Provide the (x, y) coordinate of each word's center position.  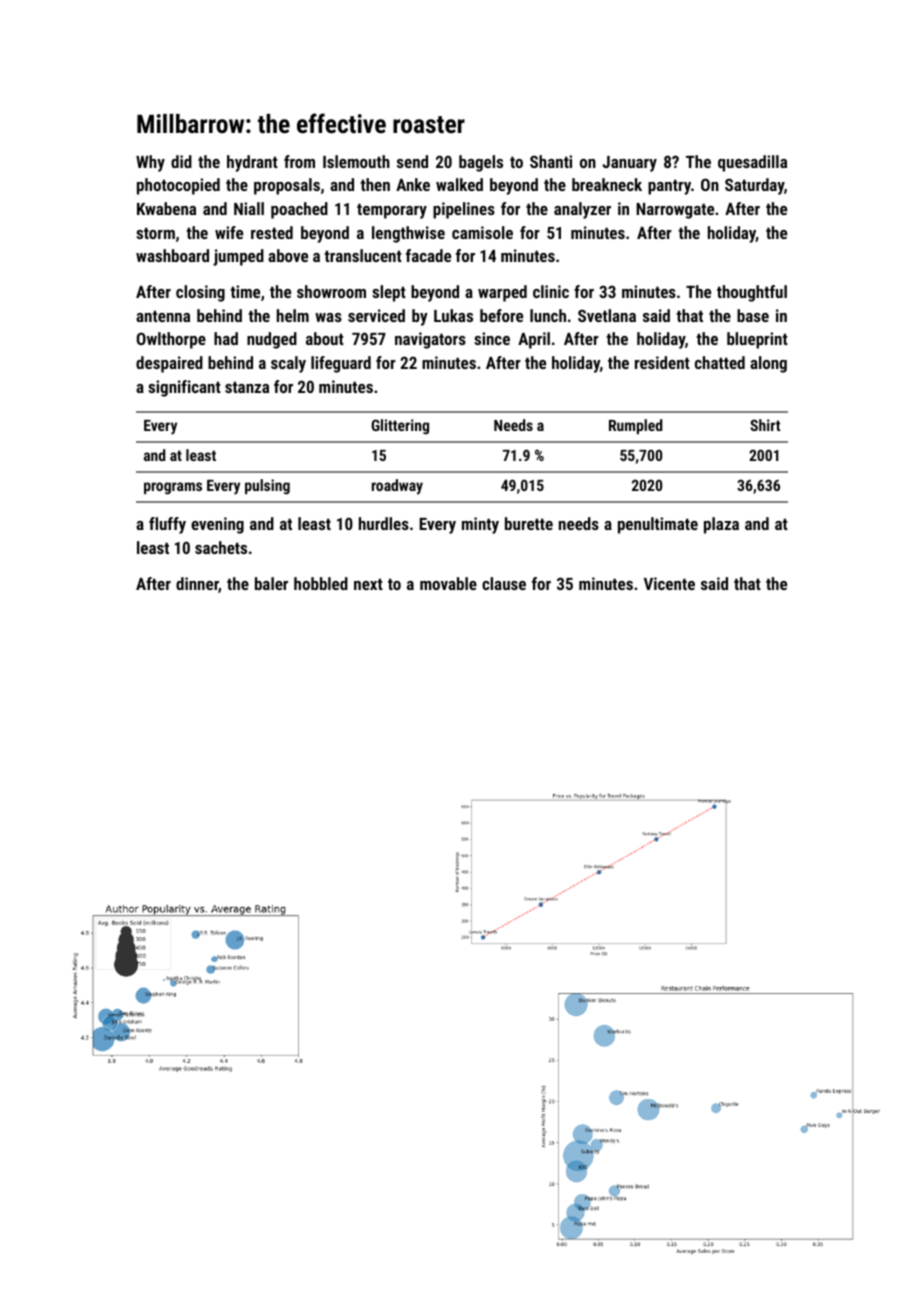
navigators (430, 340)
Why (150, 163)
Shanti (551, 161)
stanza (247, 387)
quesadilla (752, 163)
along (768, 364)
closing (200, 293)
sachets (221, 547)
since (492, 338)
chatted (720, 362)
